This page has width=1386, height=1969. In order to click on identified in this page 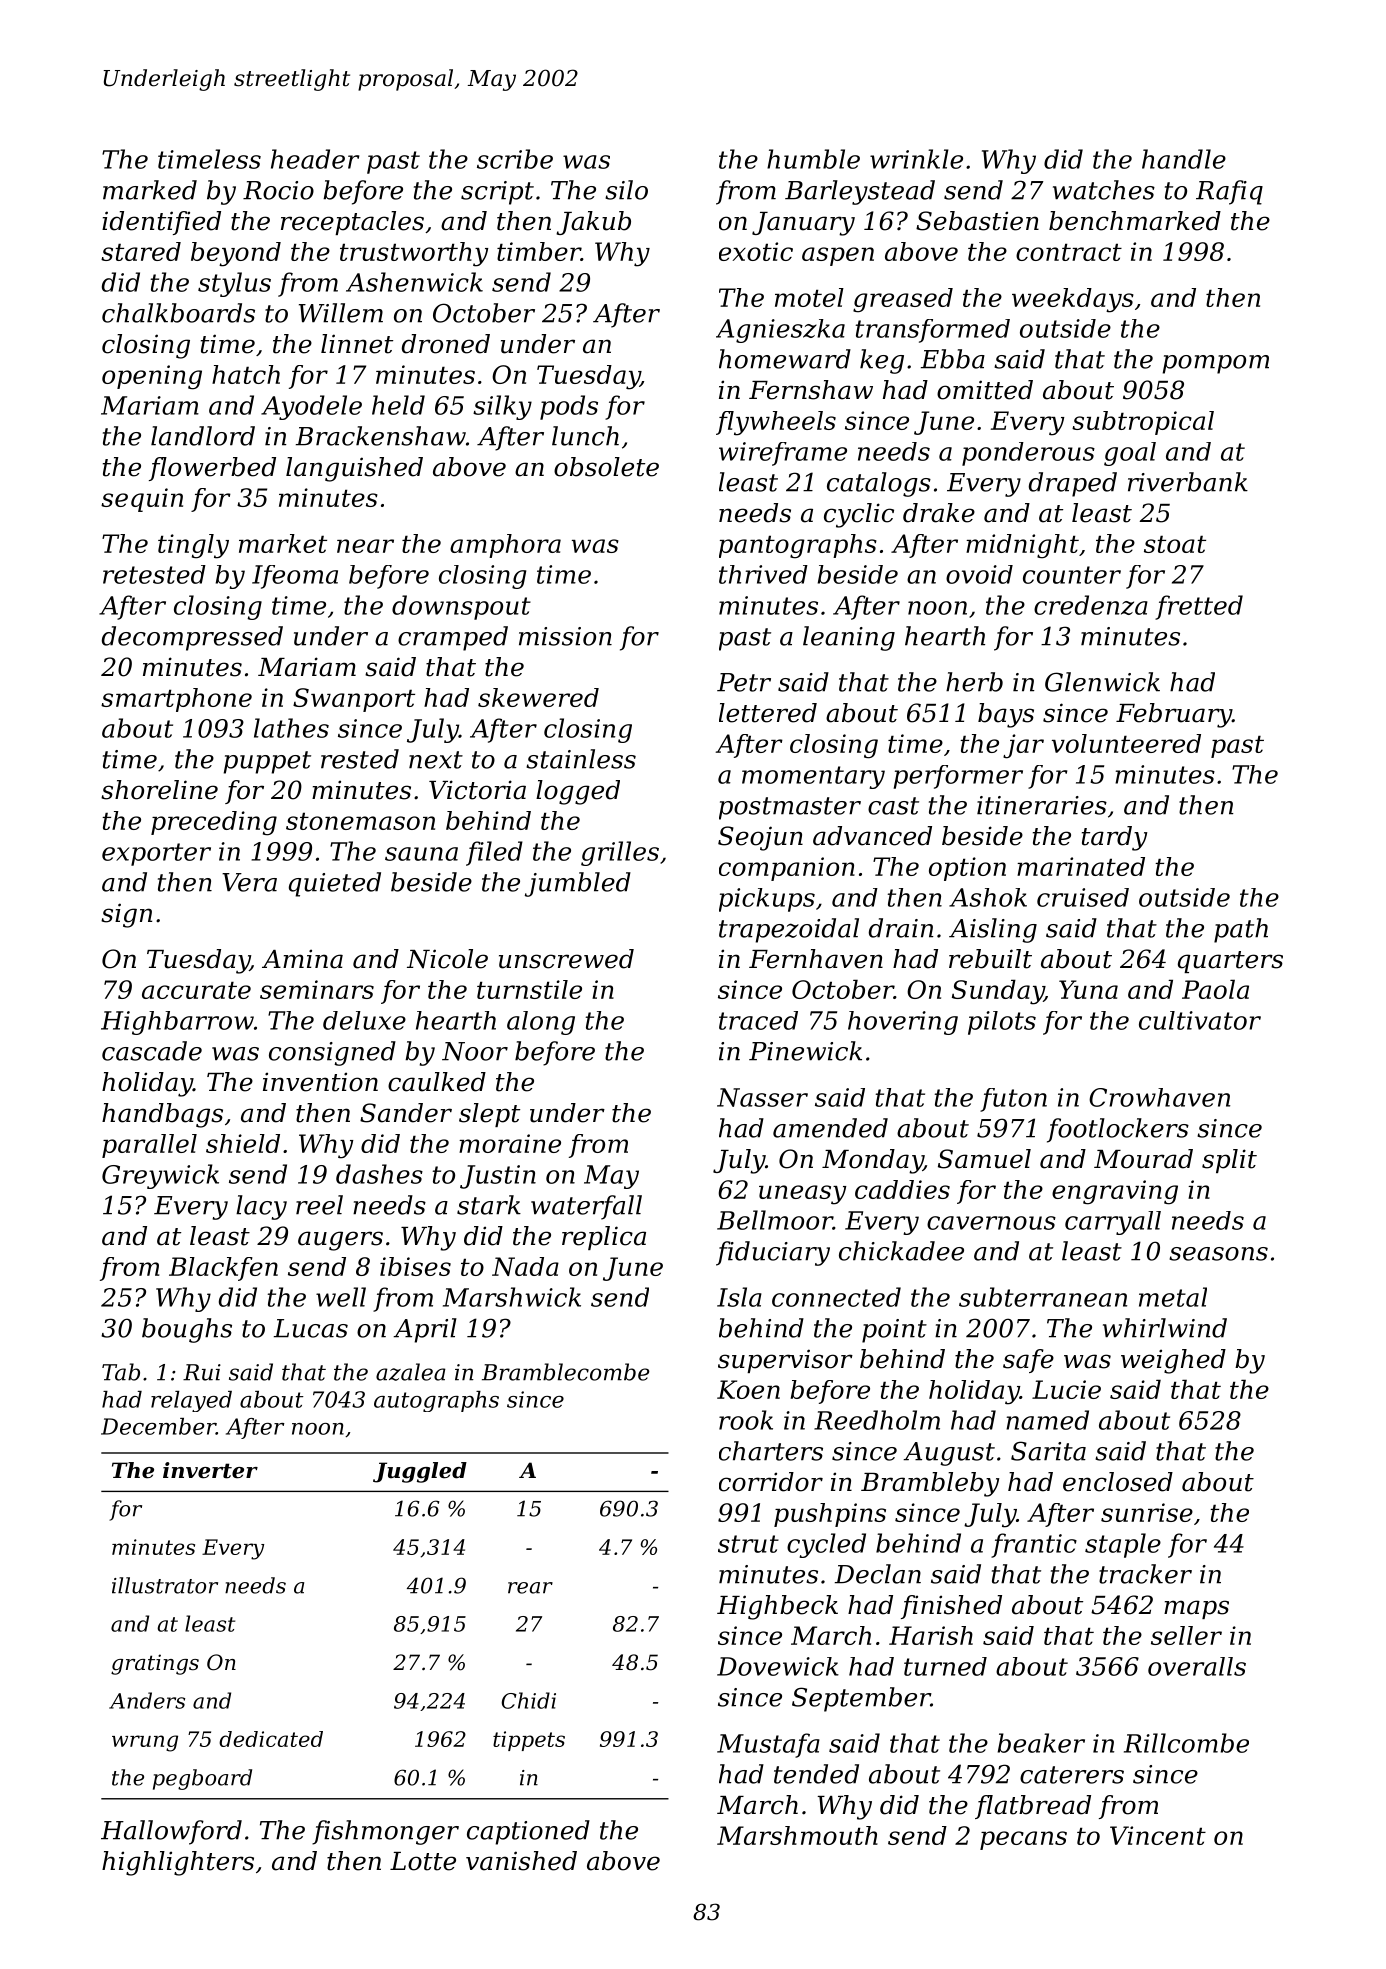, I will do `click(161, 223)`.
